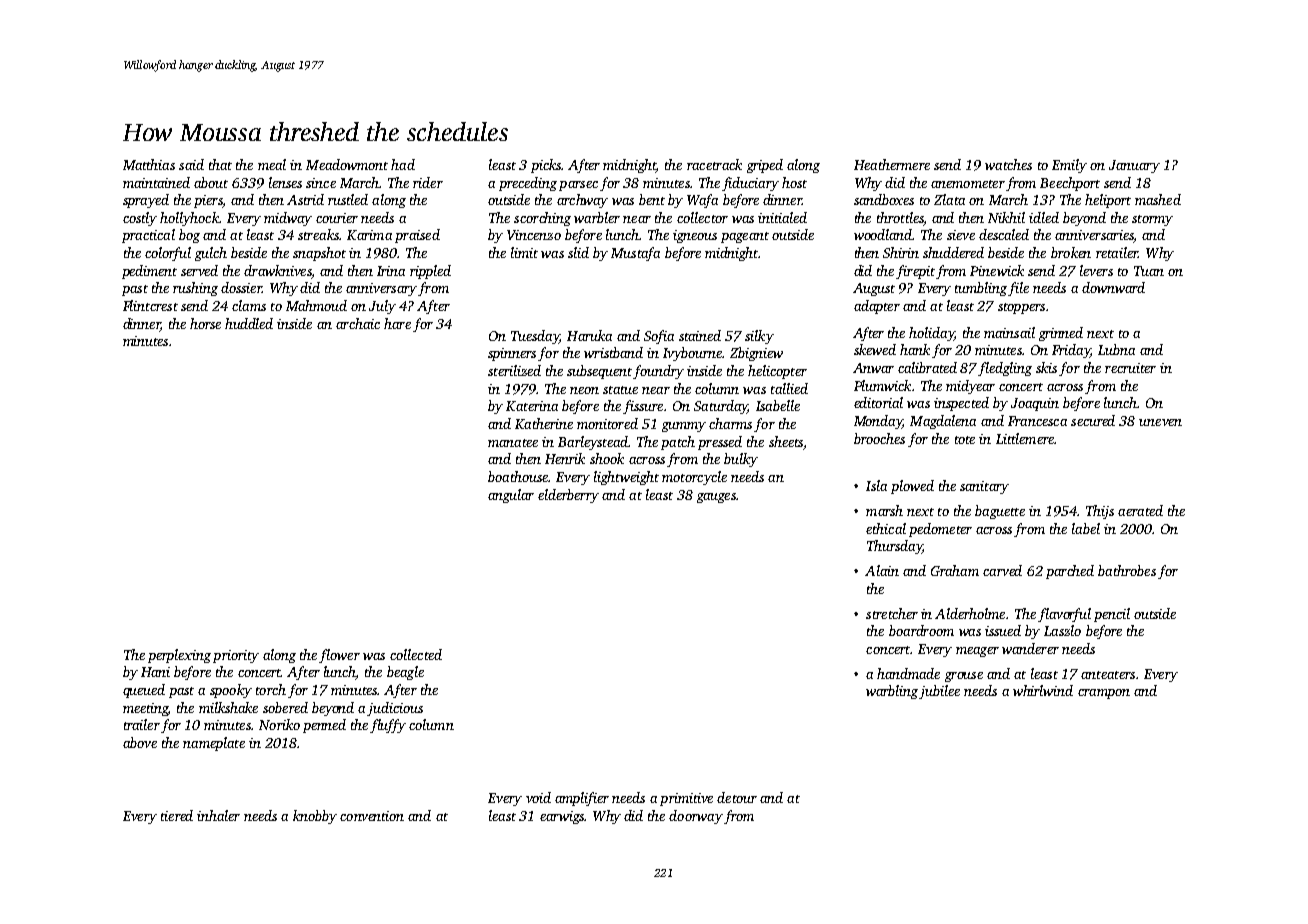 The width and height of the screenshot is (1308, 924). Describe the element at coordinates (695, 236) in the screenshot. I see `igneous` at that location.
